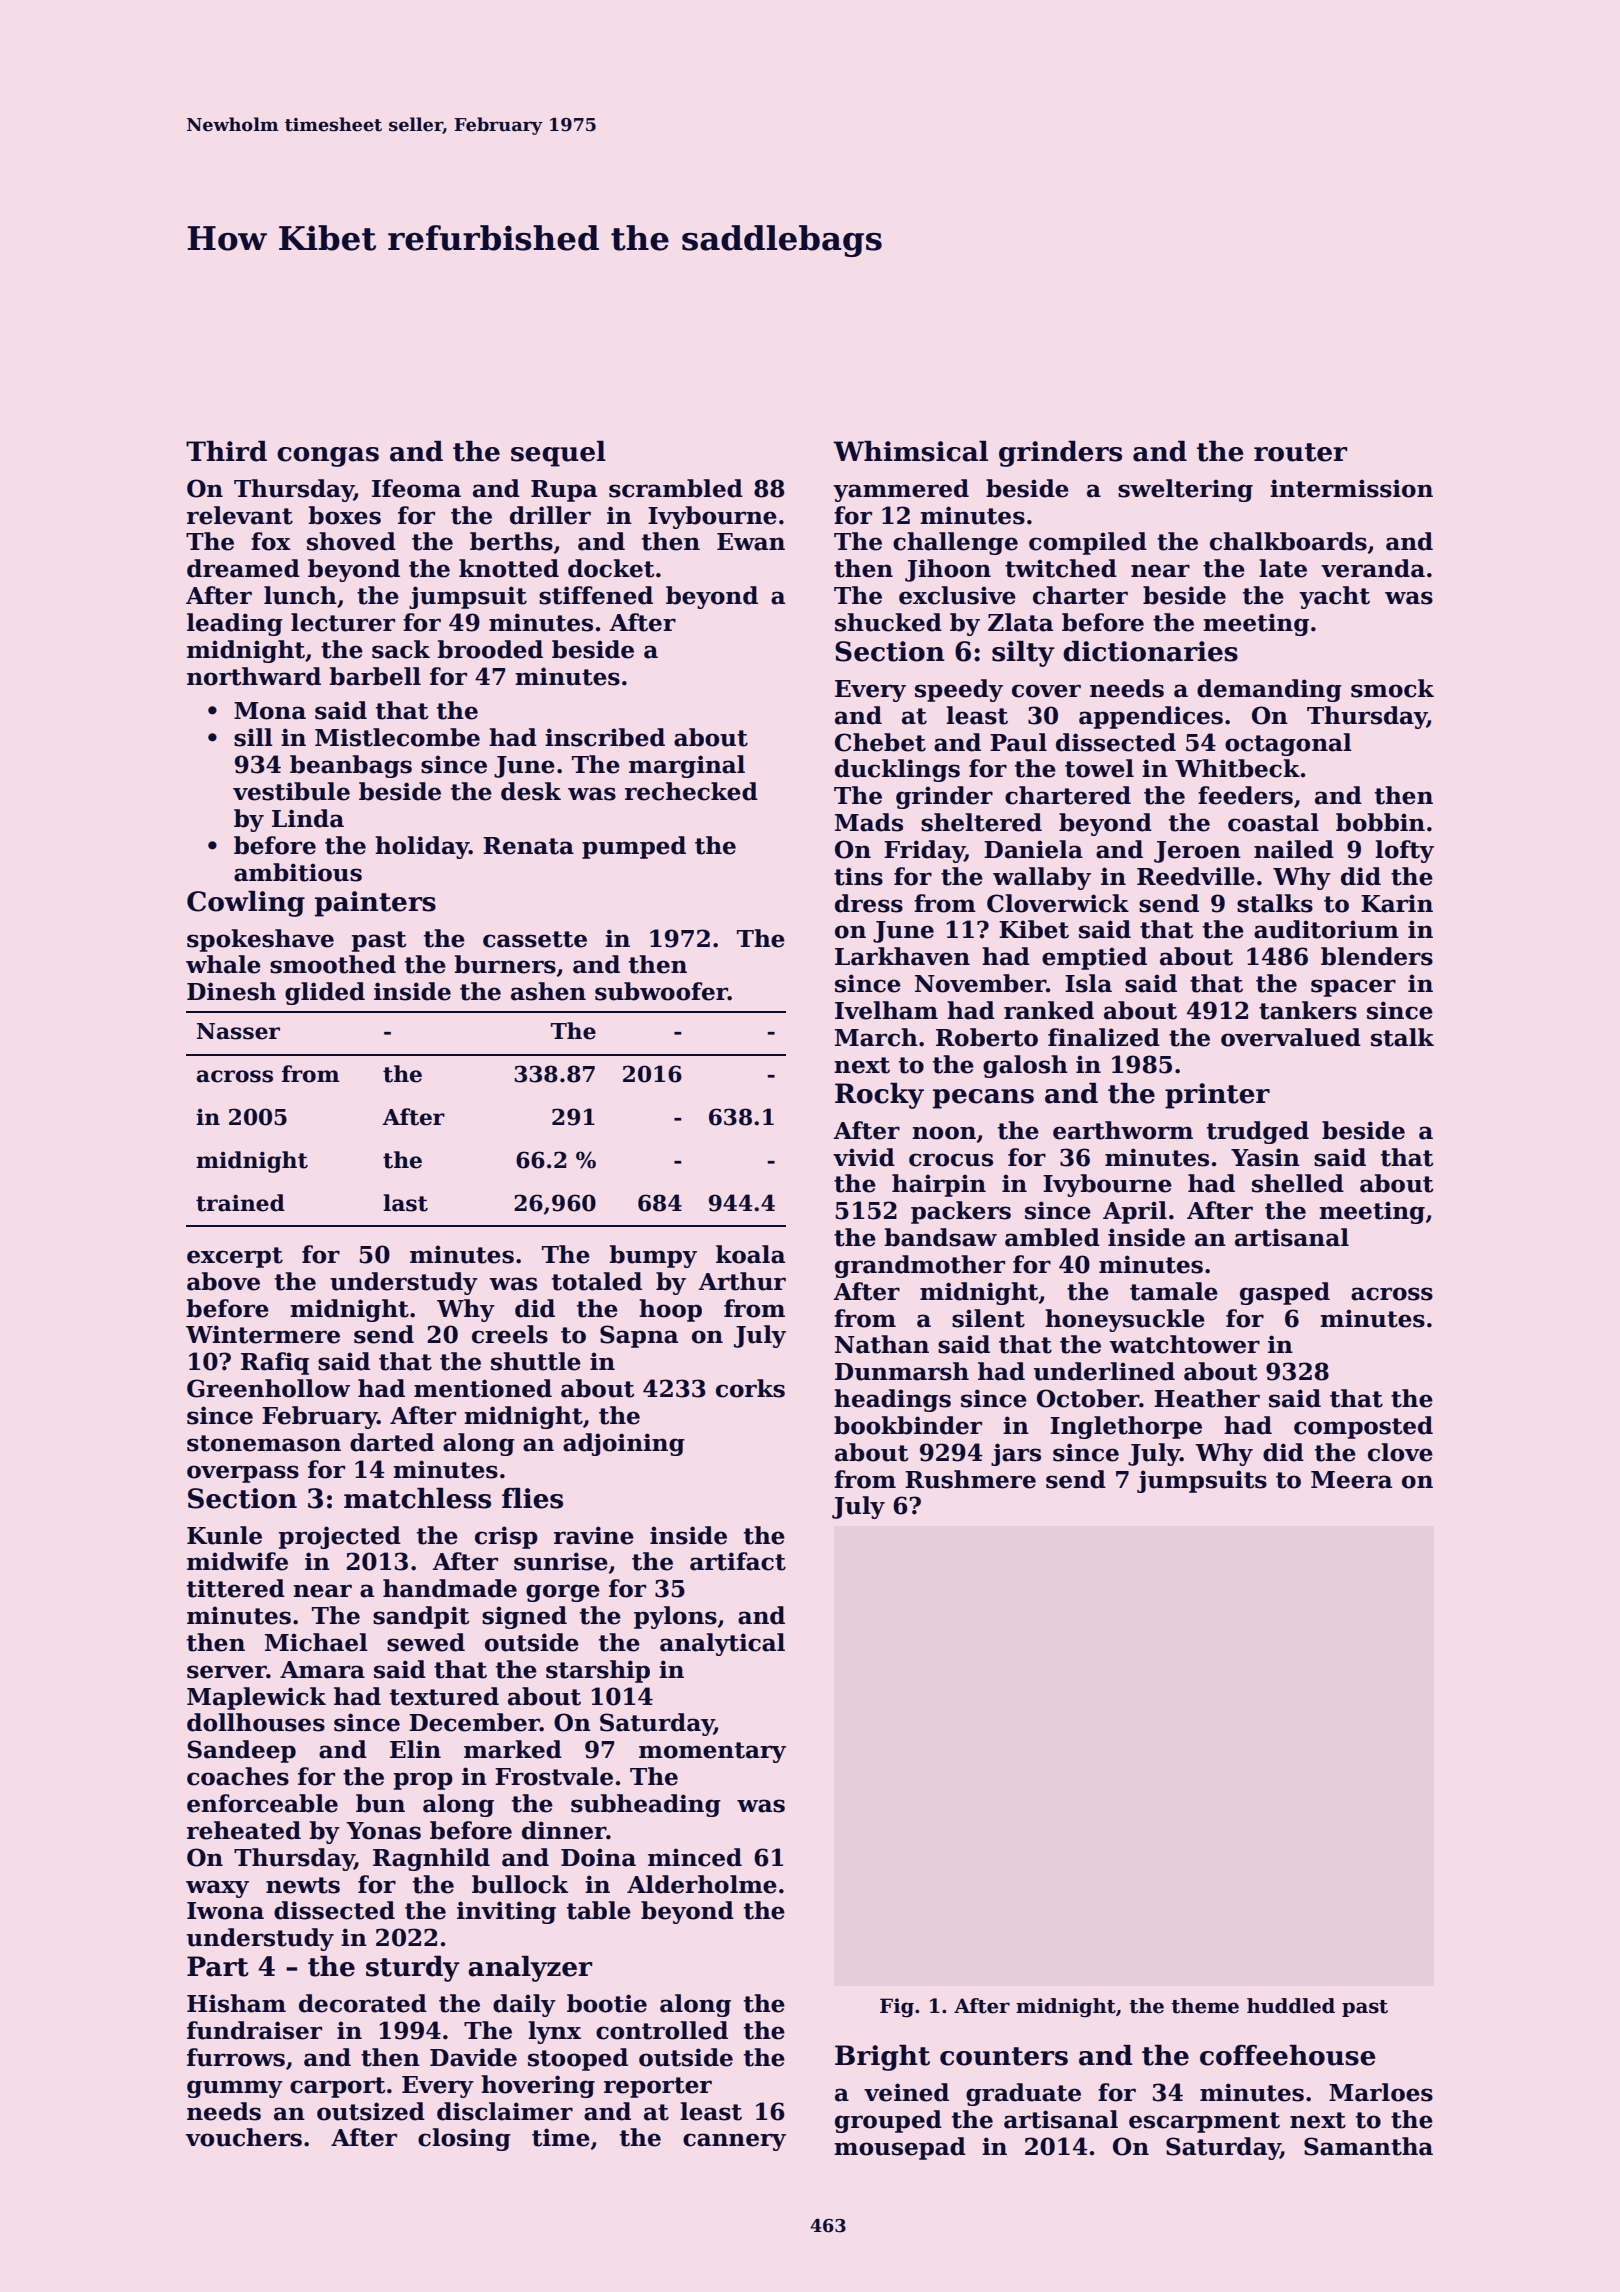 The image size is (1620, 2292). Describe the element at coordinates (363, 2003) in the screenshot. I see `decorated` at that location.
